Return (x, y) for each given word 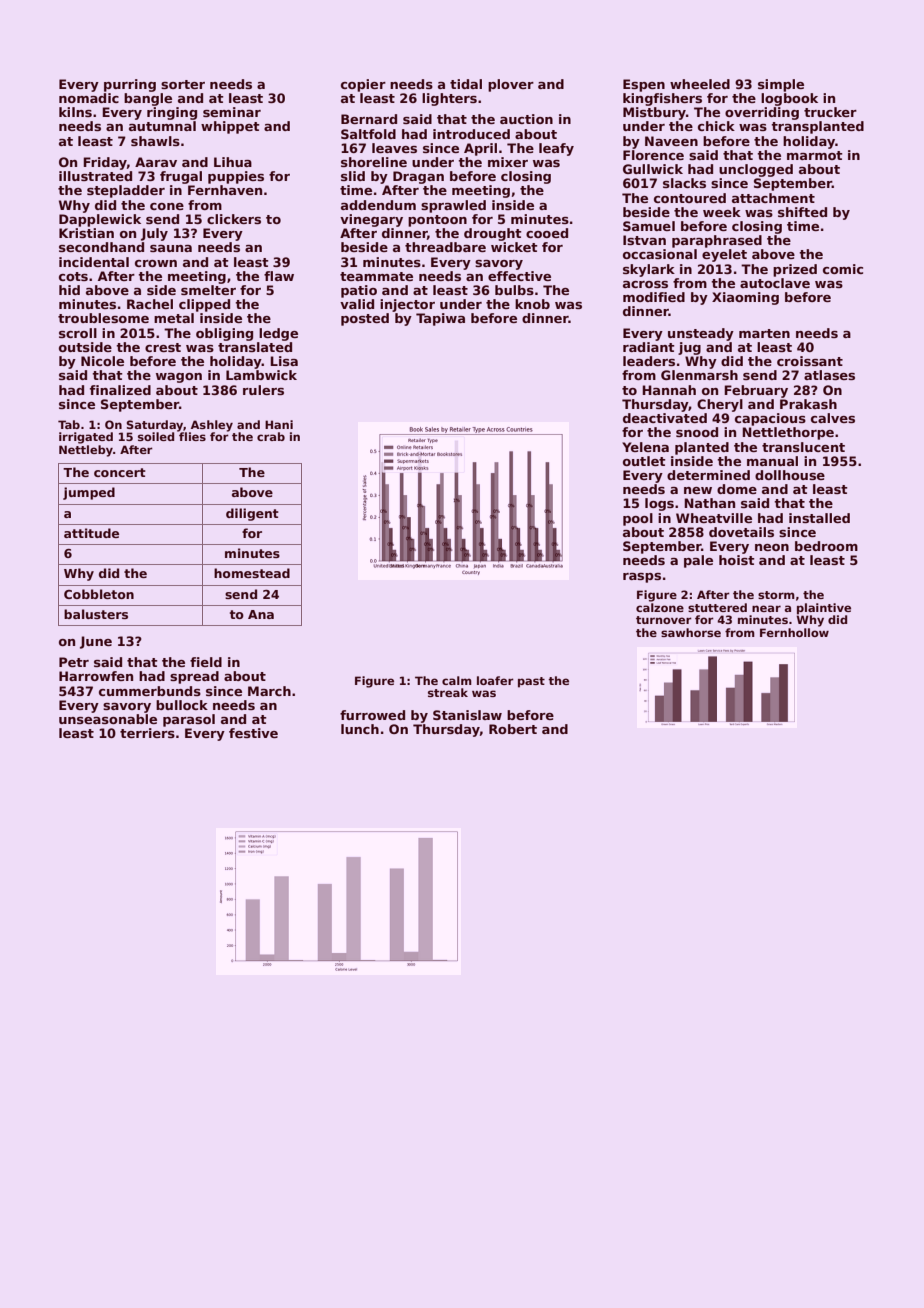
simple (781, 85)
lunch (360, 729)
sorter (183, 84)
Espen (644, 85)
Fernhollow (794, 632)
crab (271, 436)
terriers (147, 733)
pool (638, 519)
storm (776, 595)
